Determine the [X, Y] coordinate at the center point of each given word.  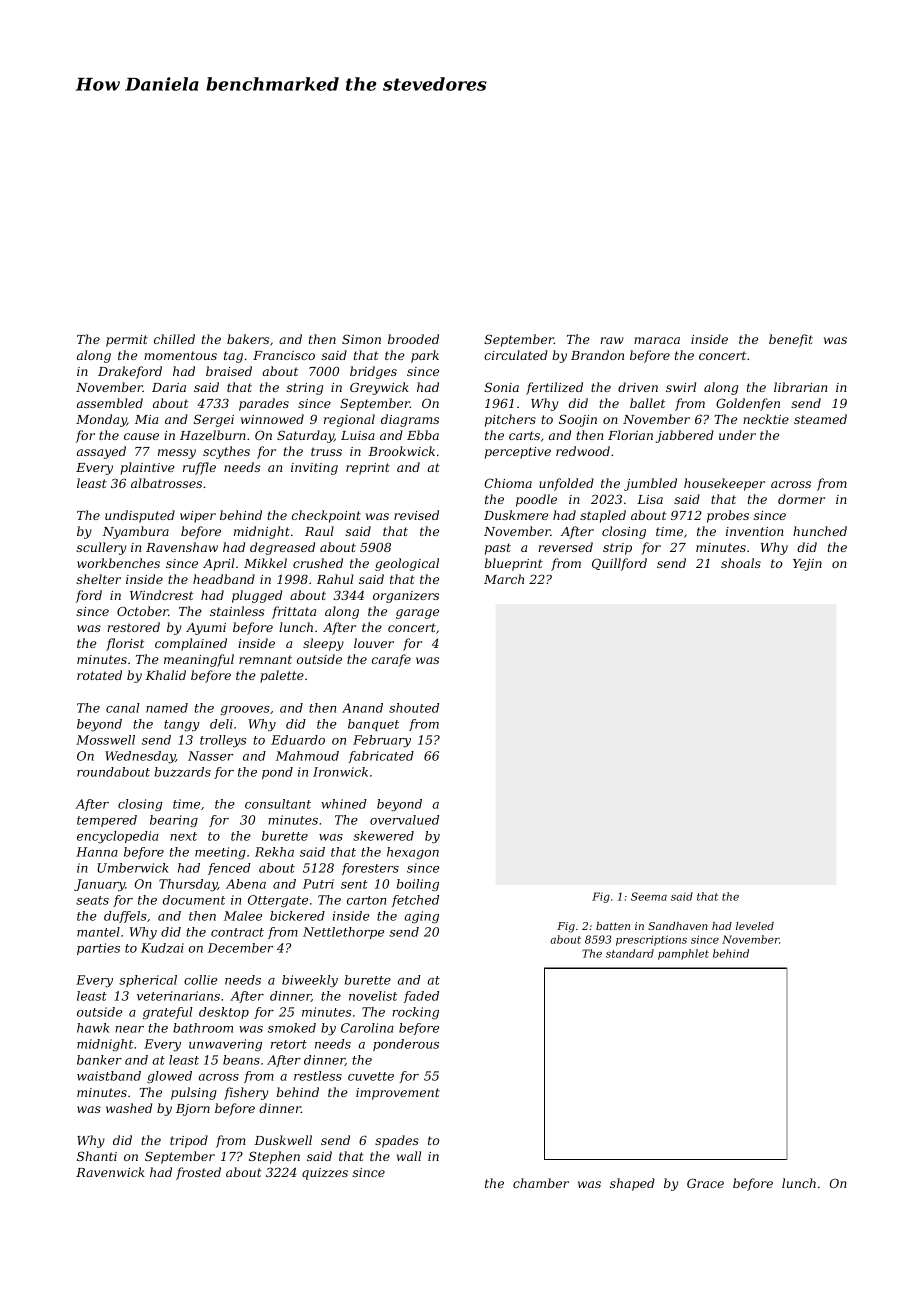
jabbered [685, 436]
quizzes [325, 1174]
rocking [415, 1013]
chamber [541, 1183]
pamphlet [683, 954]
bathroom [203, 1028]
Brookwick [402, 451]
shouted [414, 708]
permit [127, 341]
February [382, 741]
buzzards [182, 772]
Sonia [501, 387]
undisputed [140, 516]
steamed [820, 419]
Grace [705, 1183]
